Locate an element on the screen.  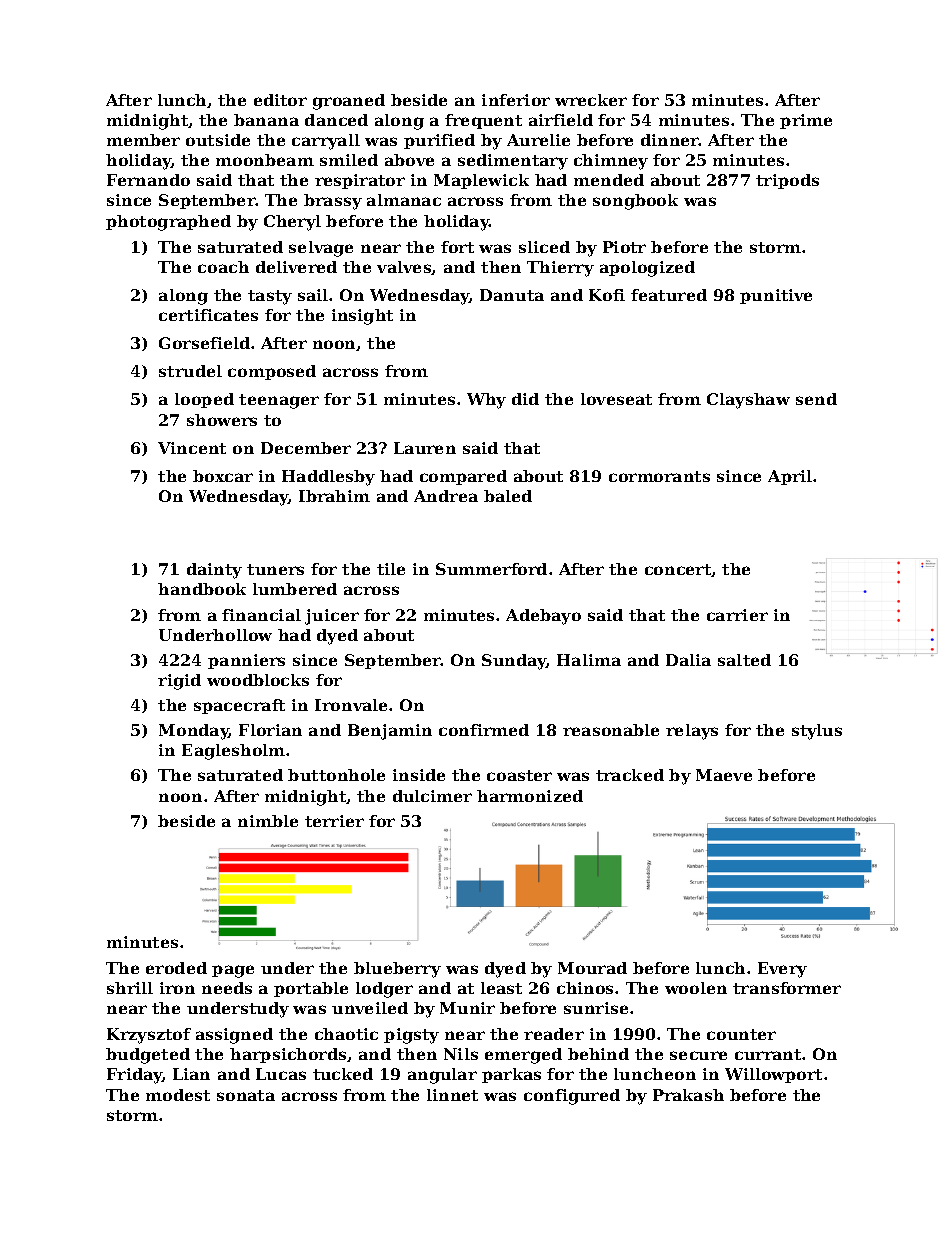
member is located at coordinates (143, 140).
